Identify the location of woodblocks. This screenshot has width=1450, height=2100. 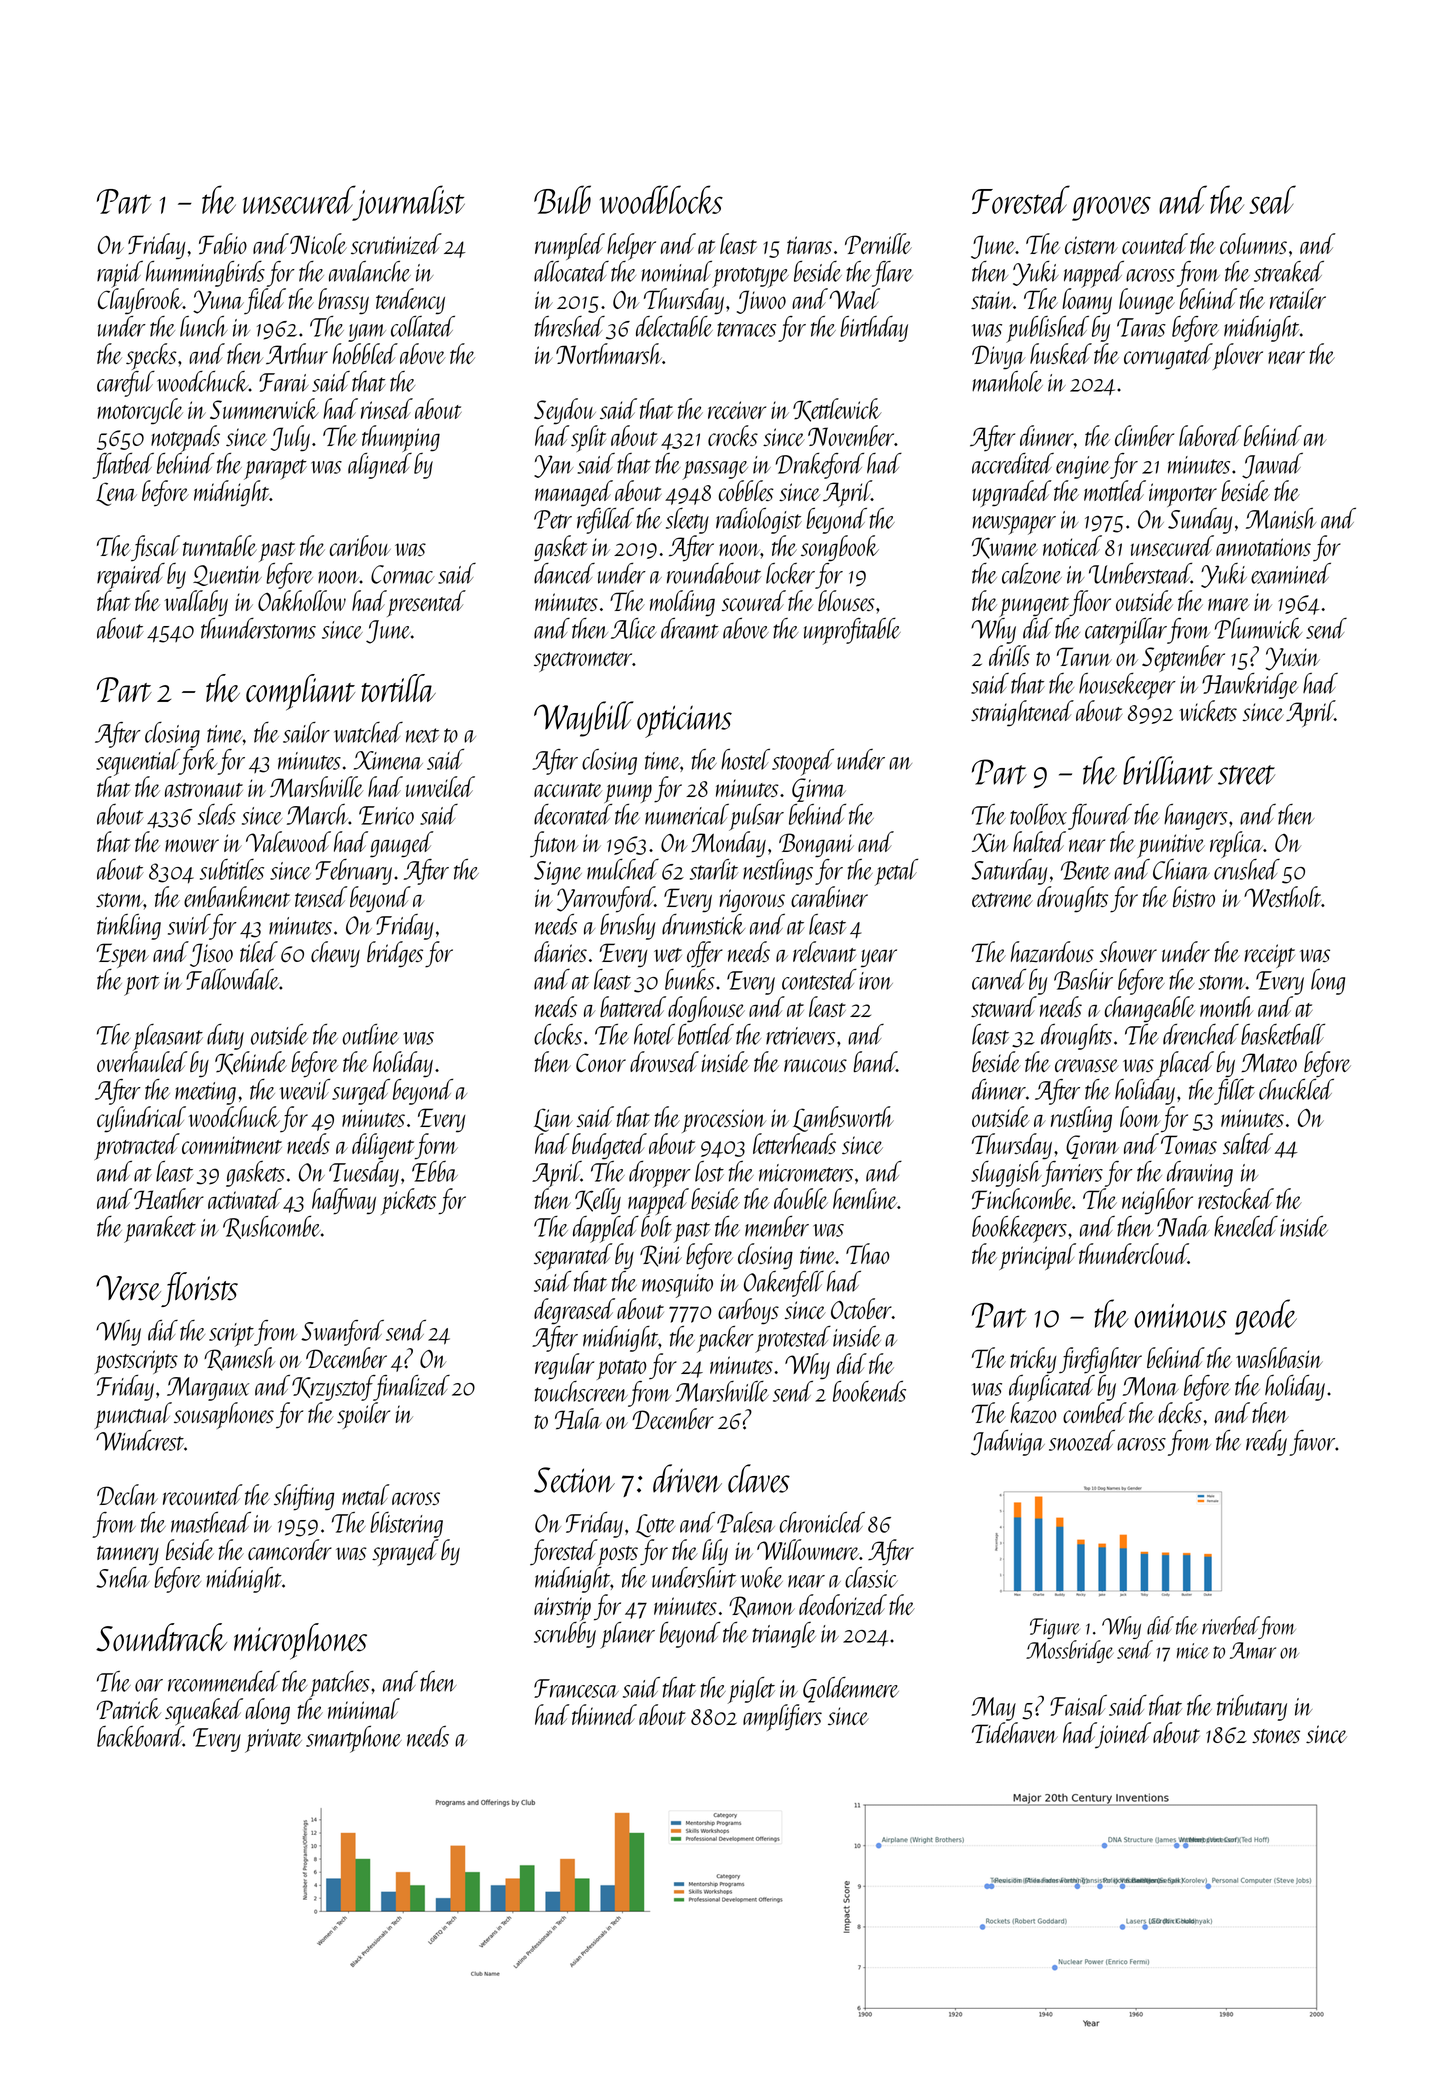
(661, 199).
